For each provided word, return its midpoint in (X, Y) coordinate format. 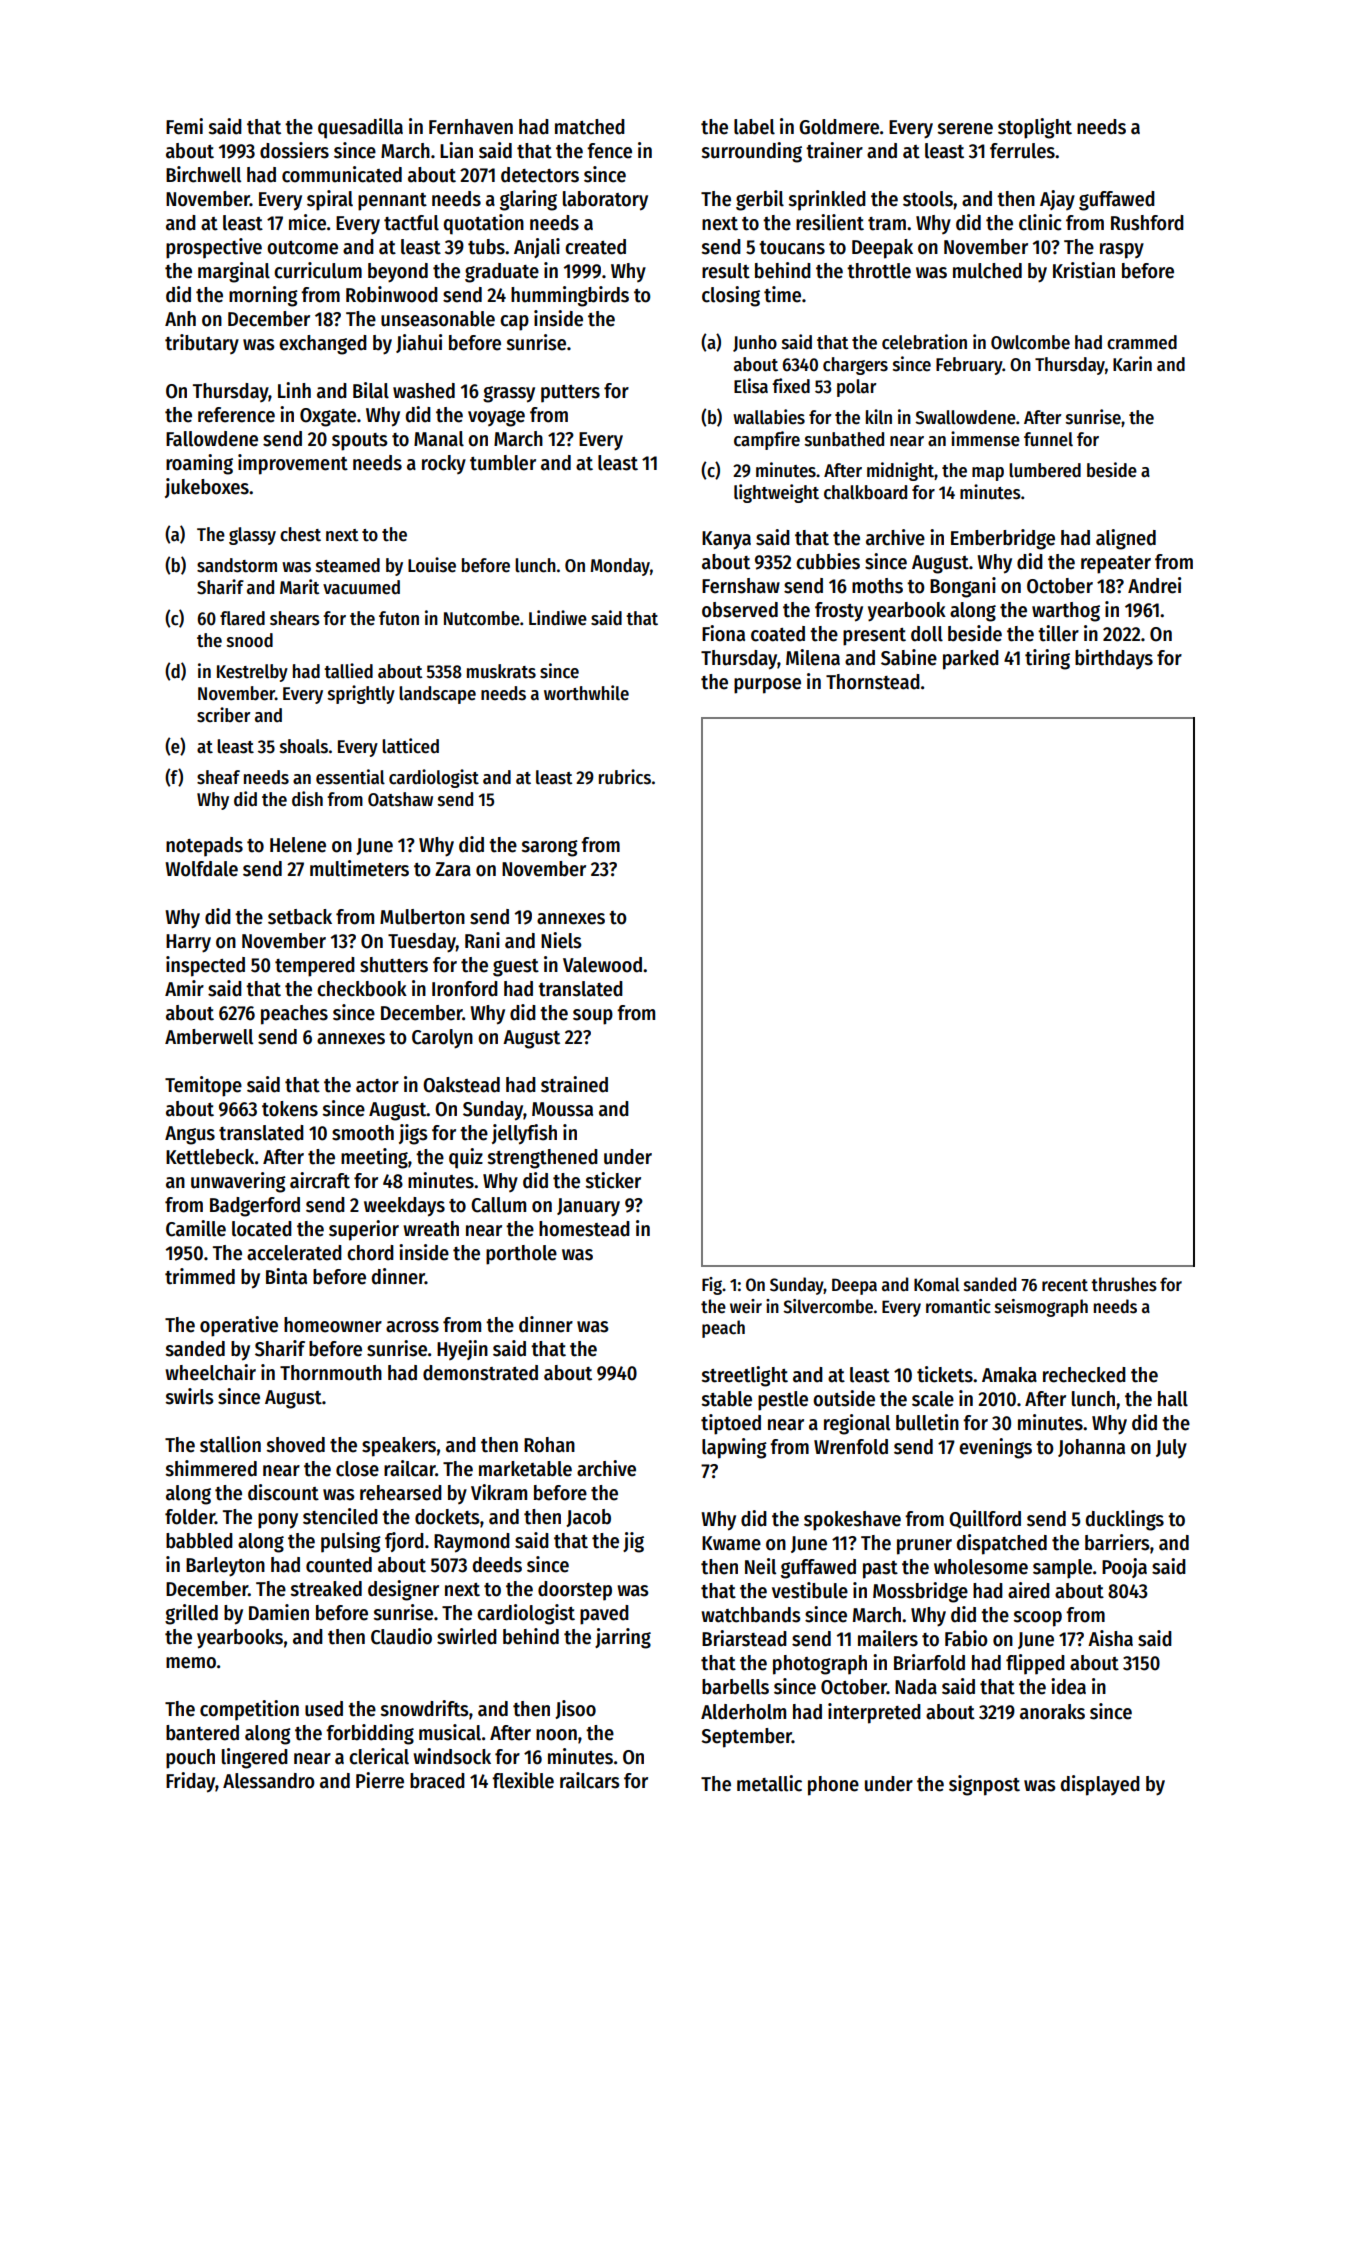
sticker (613, 1180)
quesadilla (360, 128)
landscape (437, 695)
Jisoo (575, 1709)
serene (965, 129)
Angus (190, 1135)
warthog (1066, 612)
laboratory (605, 201)
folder (190, 1517)
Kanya (726, 540)
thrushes (1124, 1284)
